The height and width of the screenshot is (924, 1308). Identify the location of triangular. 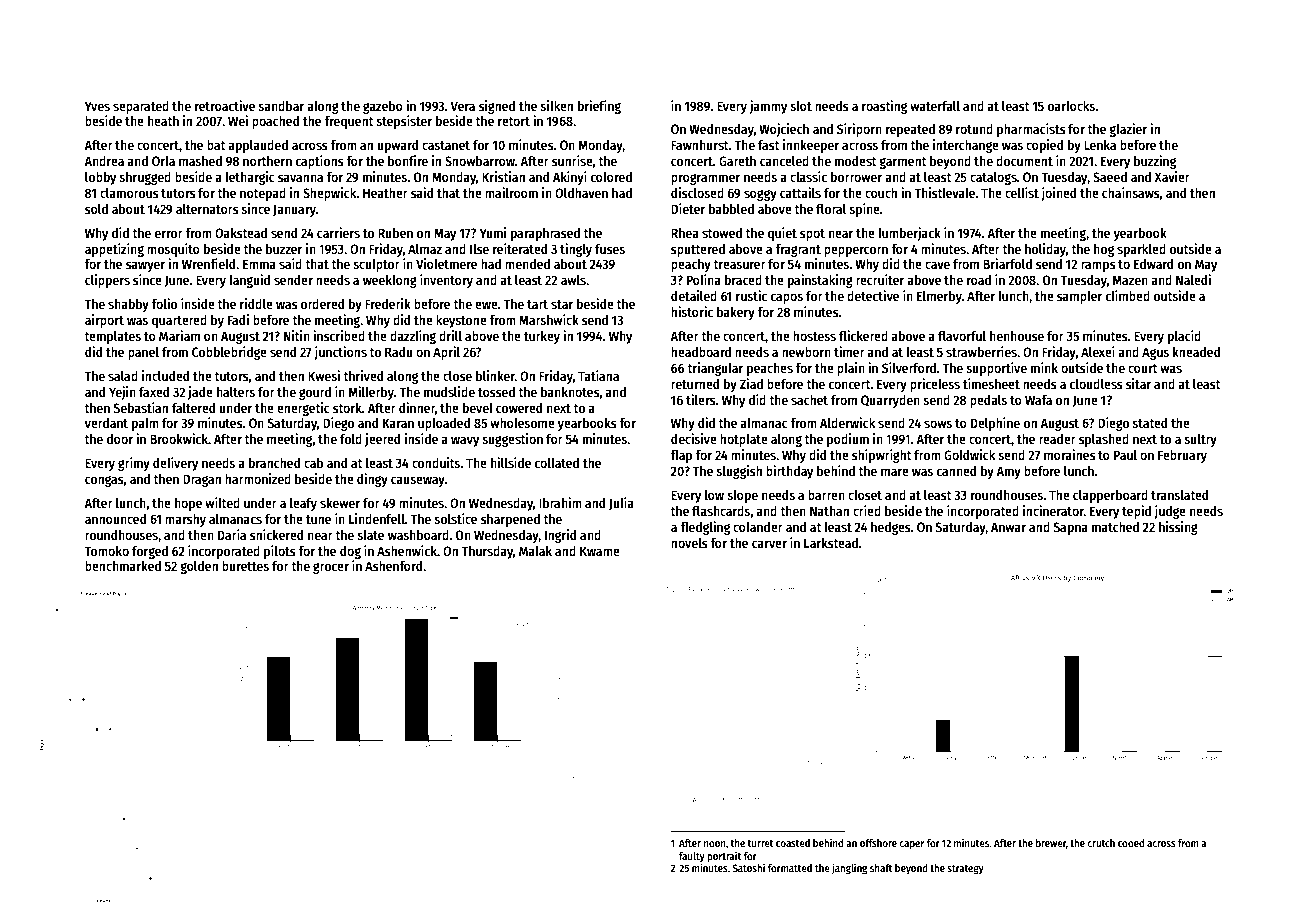
(715, 369).
